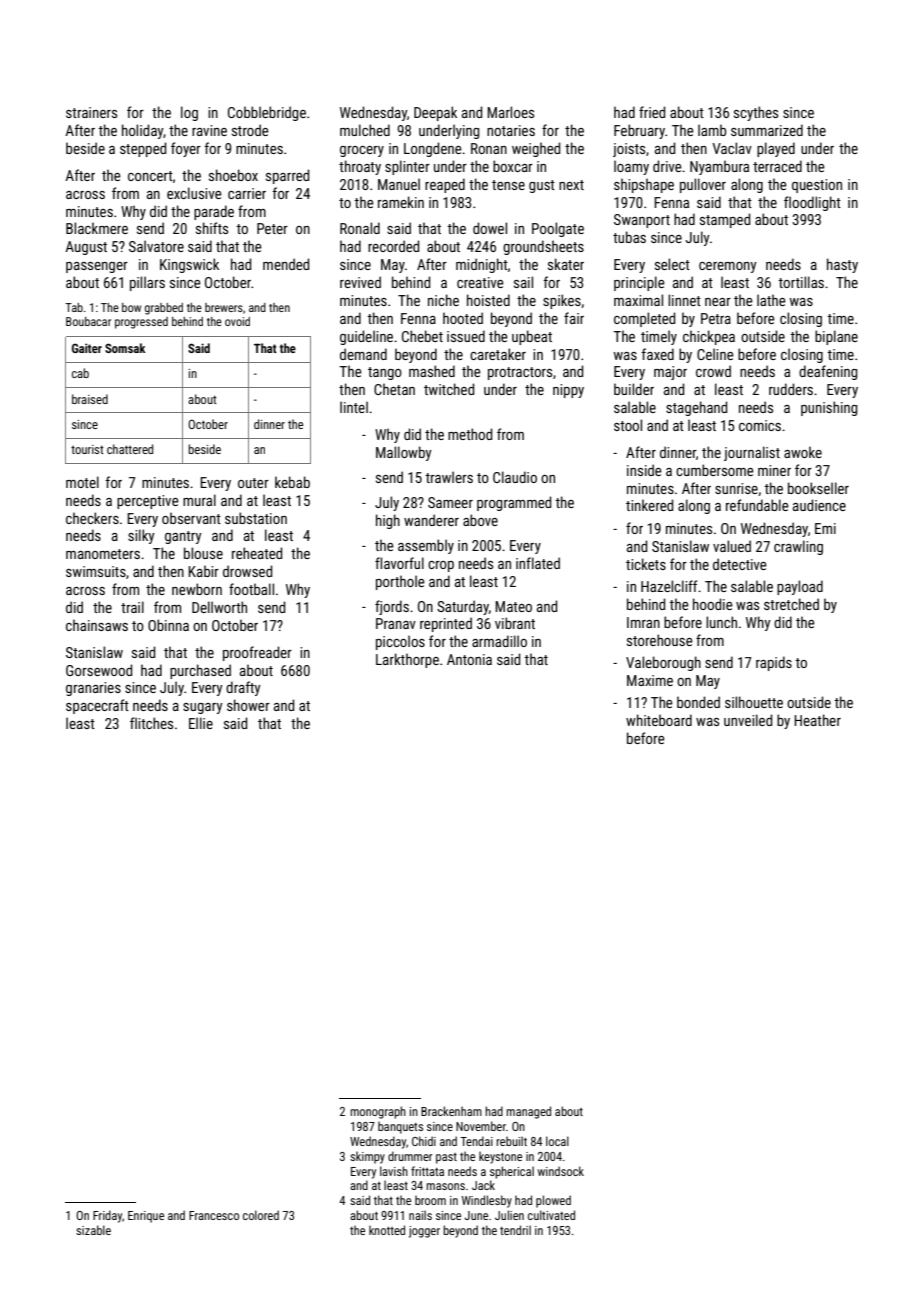 The image size is (924, 1308). Describe the element at coordinates (151, 723) in the screenshot. I see `flitches` at that location.
